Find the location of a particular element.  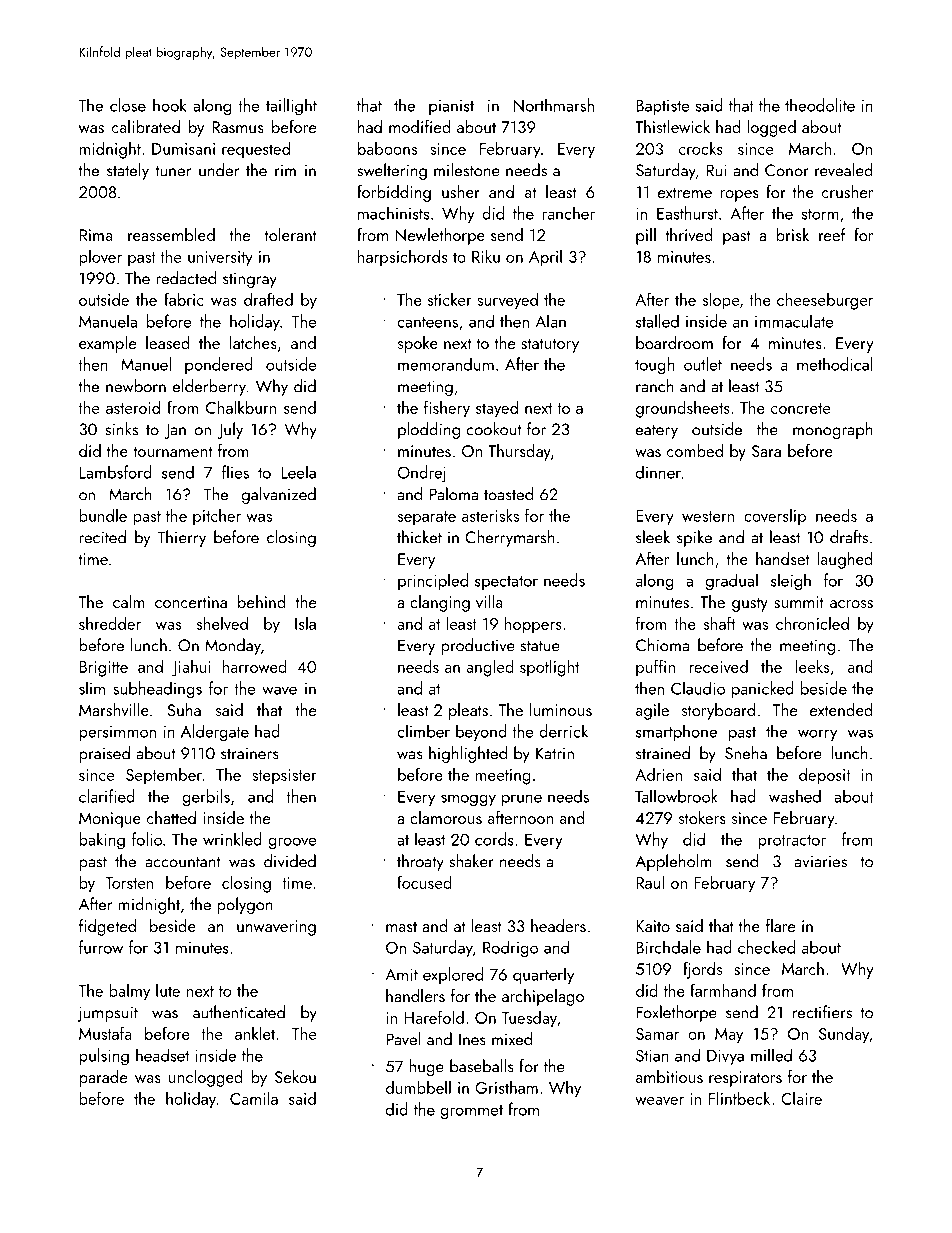

ropes is located at coordinates (739, 196).
